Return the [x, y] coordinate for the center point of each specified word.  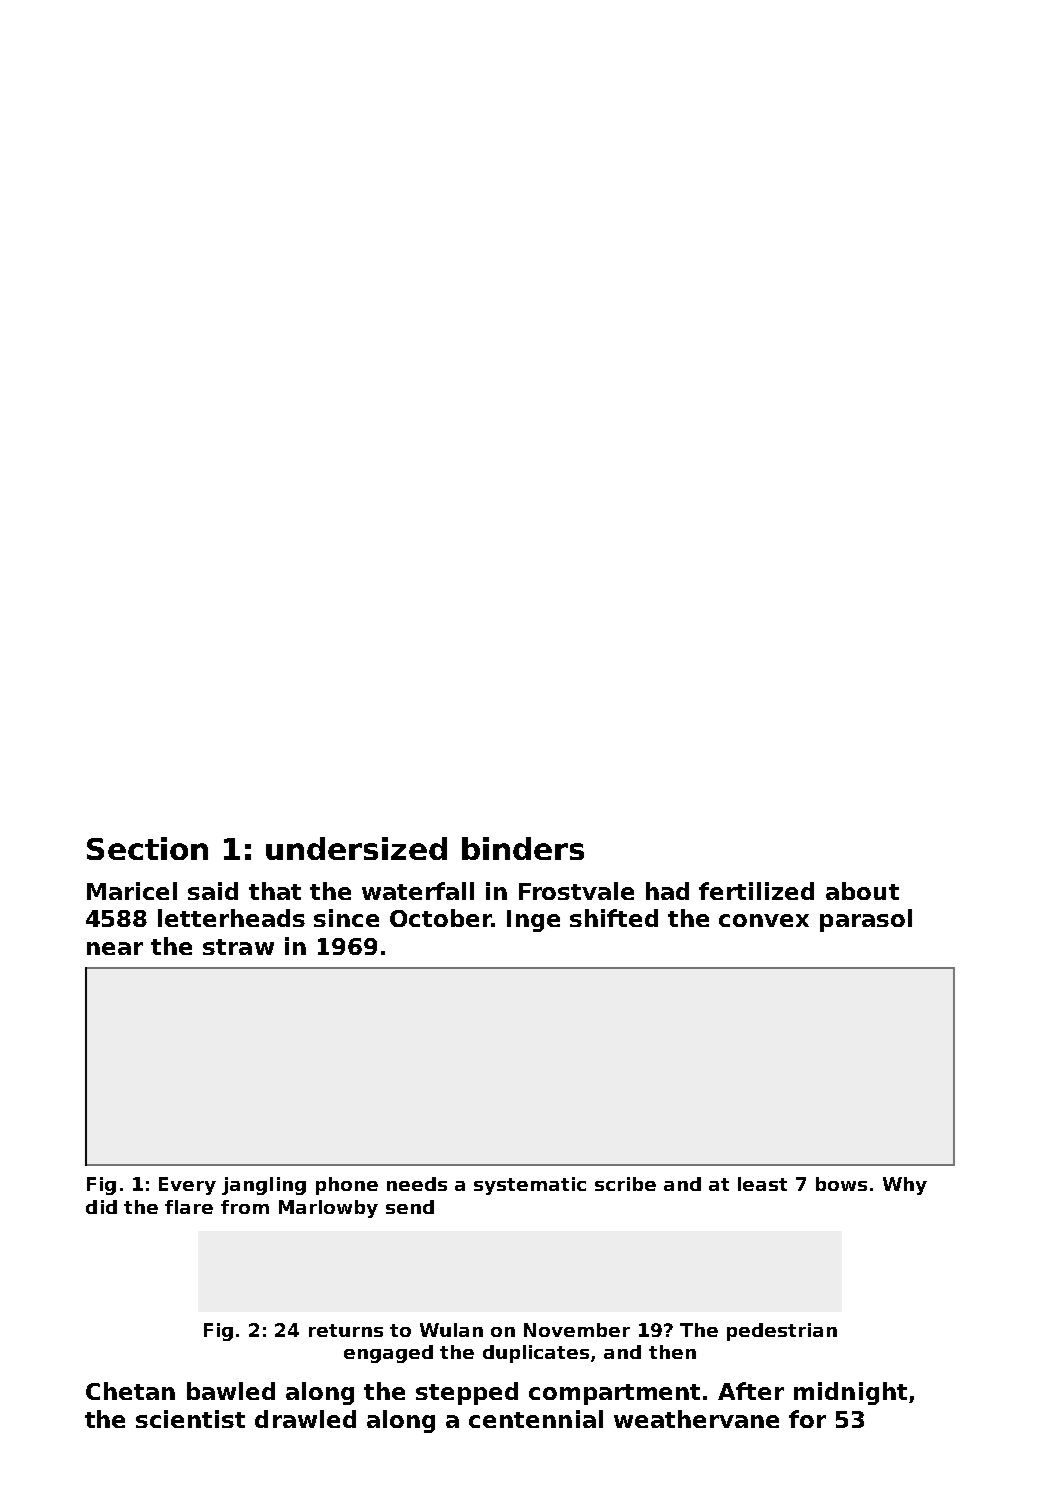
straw [238, 947]
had [667, 891]
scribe [625, 1184]
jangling [264, 1186]
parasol [866, 920]
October [441, 918]
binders [523, 848]
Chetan [130, 1391]
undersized [356, 848]
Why [905, 1186]
